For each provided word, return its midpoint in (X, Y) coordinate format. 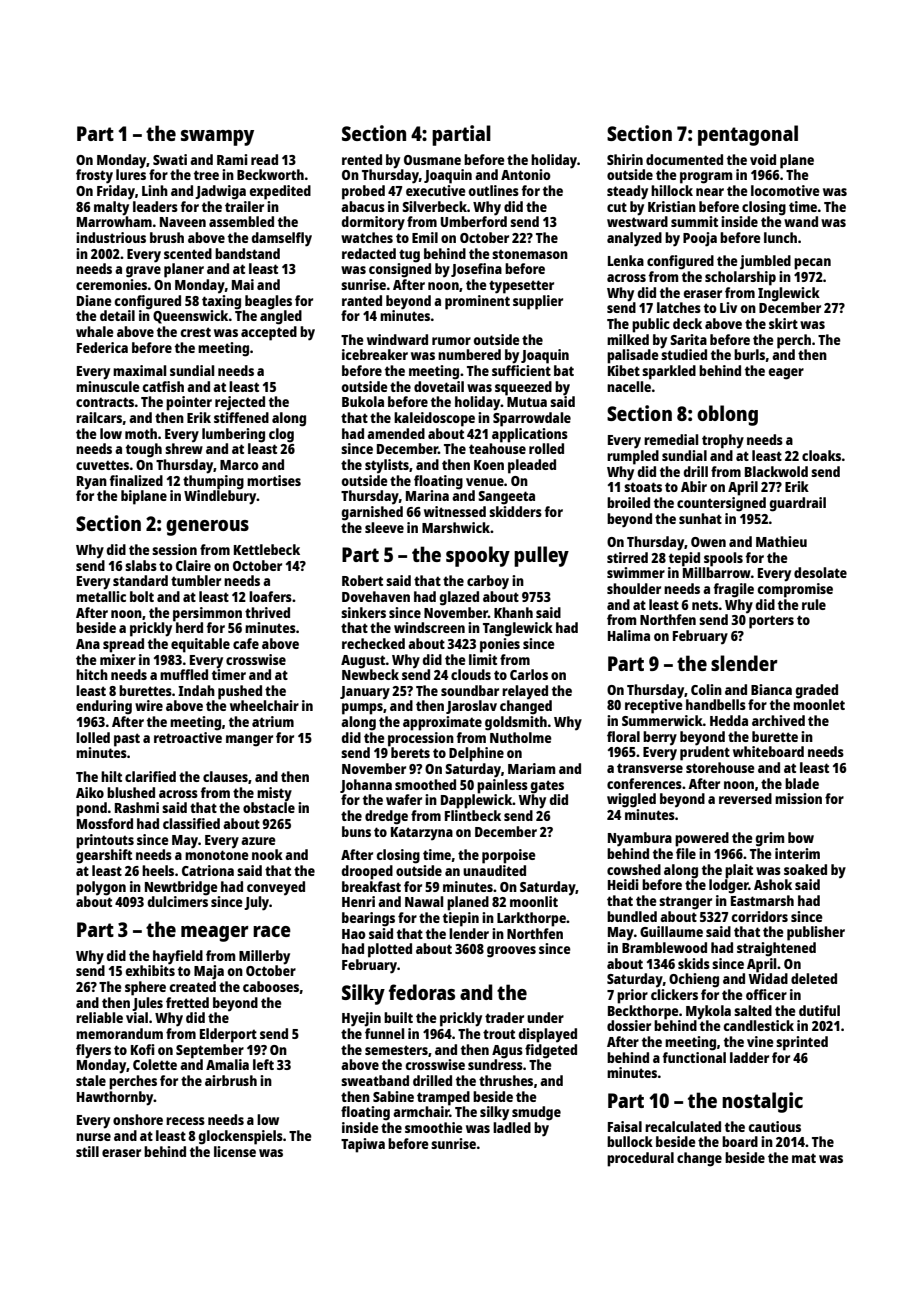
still (87, 1151)
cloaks (821, 455)
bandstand (247, 253)
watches (367, 237)
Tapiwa (363, 1145)
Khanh (513, 612)
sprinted (802, 1043)
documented (684, 159)
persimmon (207, 614)
